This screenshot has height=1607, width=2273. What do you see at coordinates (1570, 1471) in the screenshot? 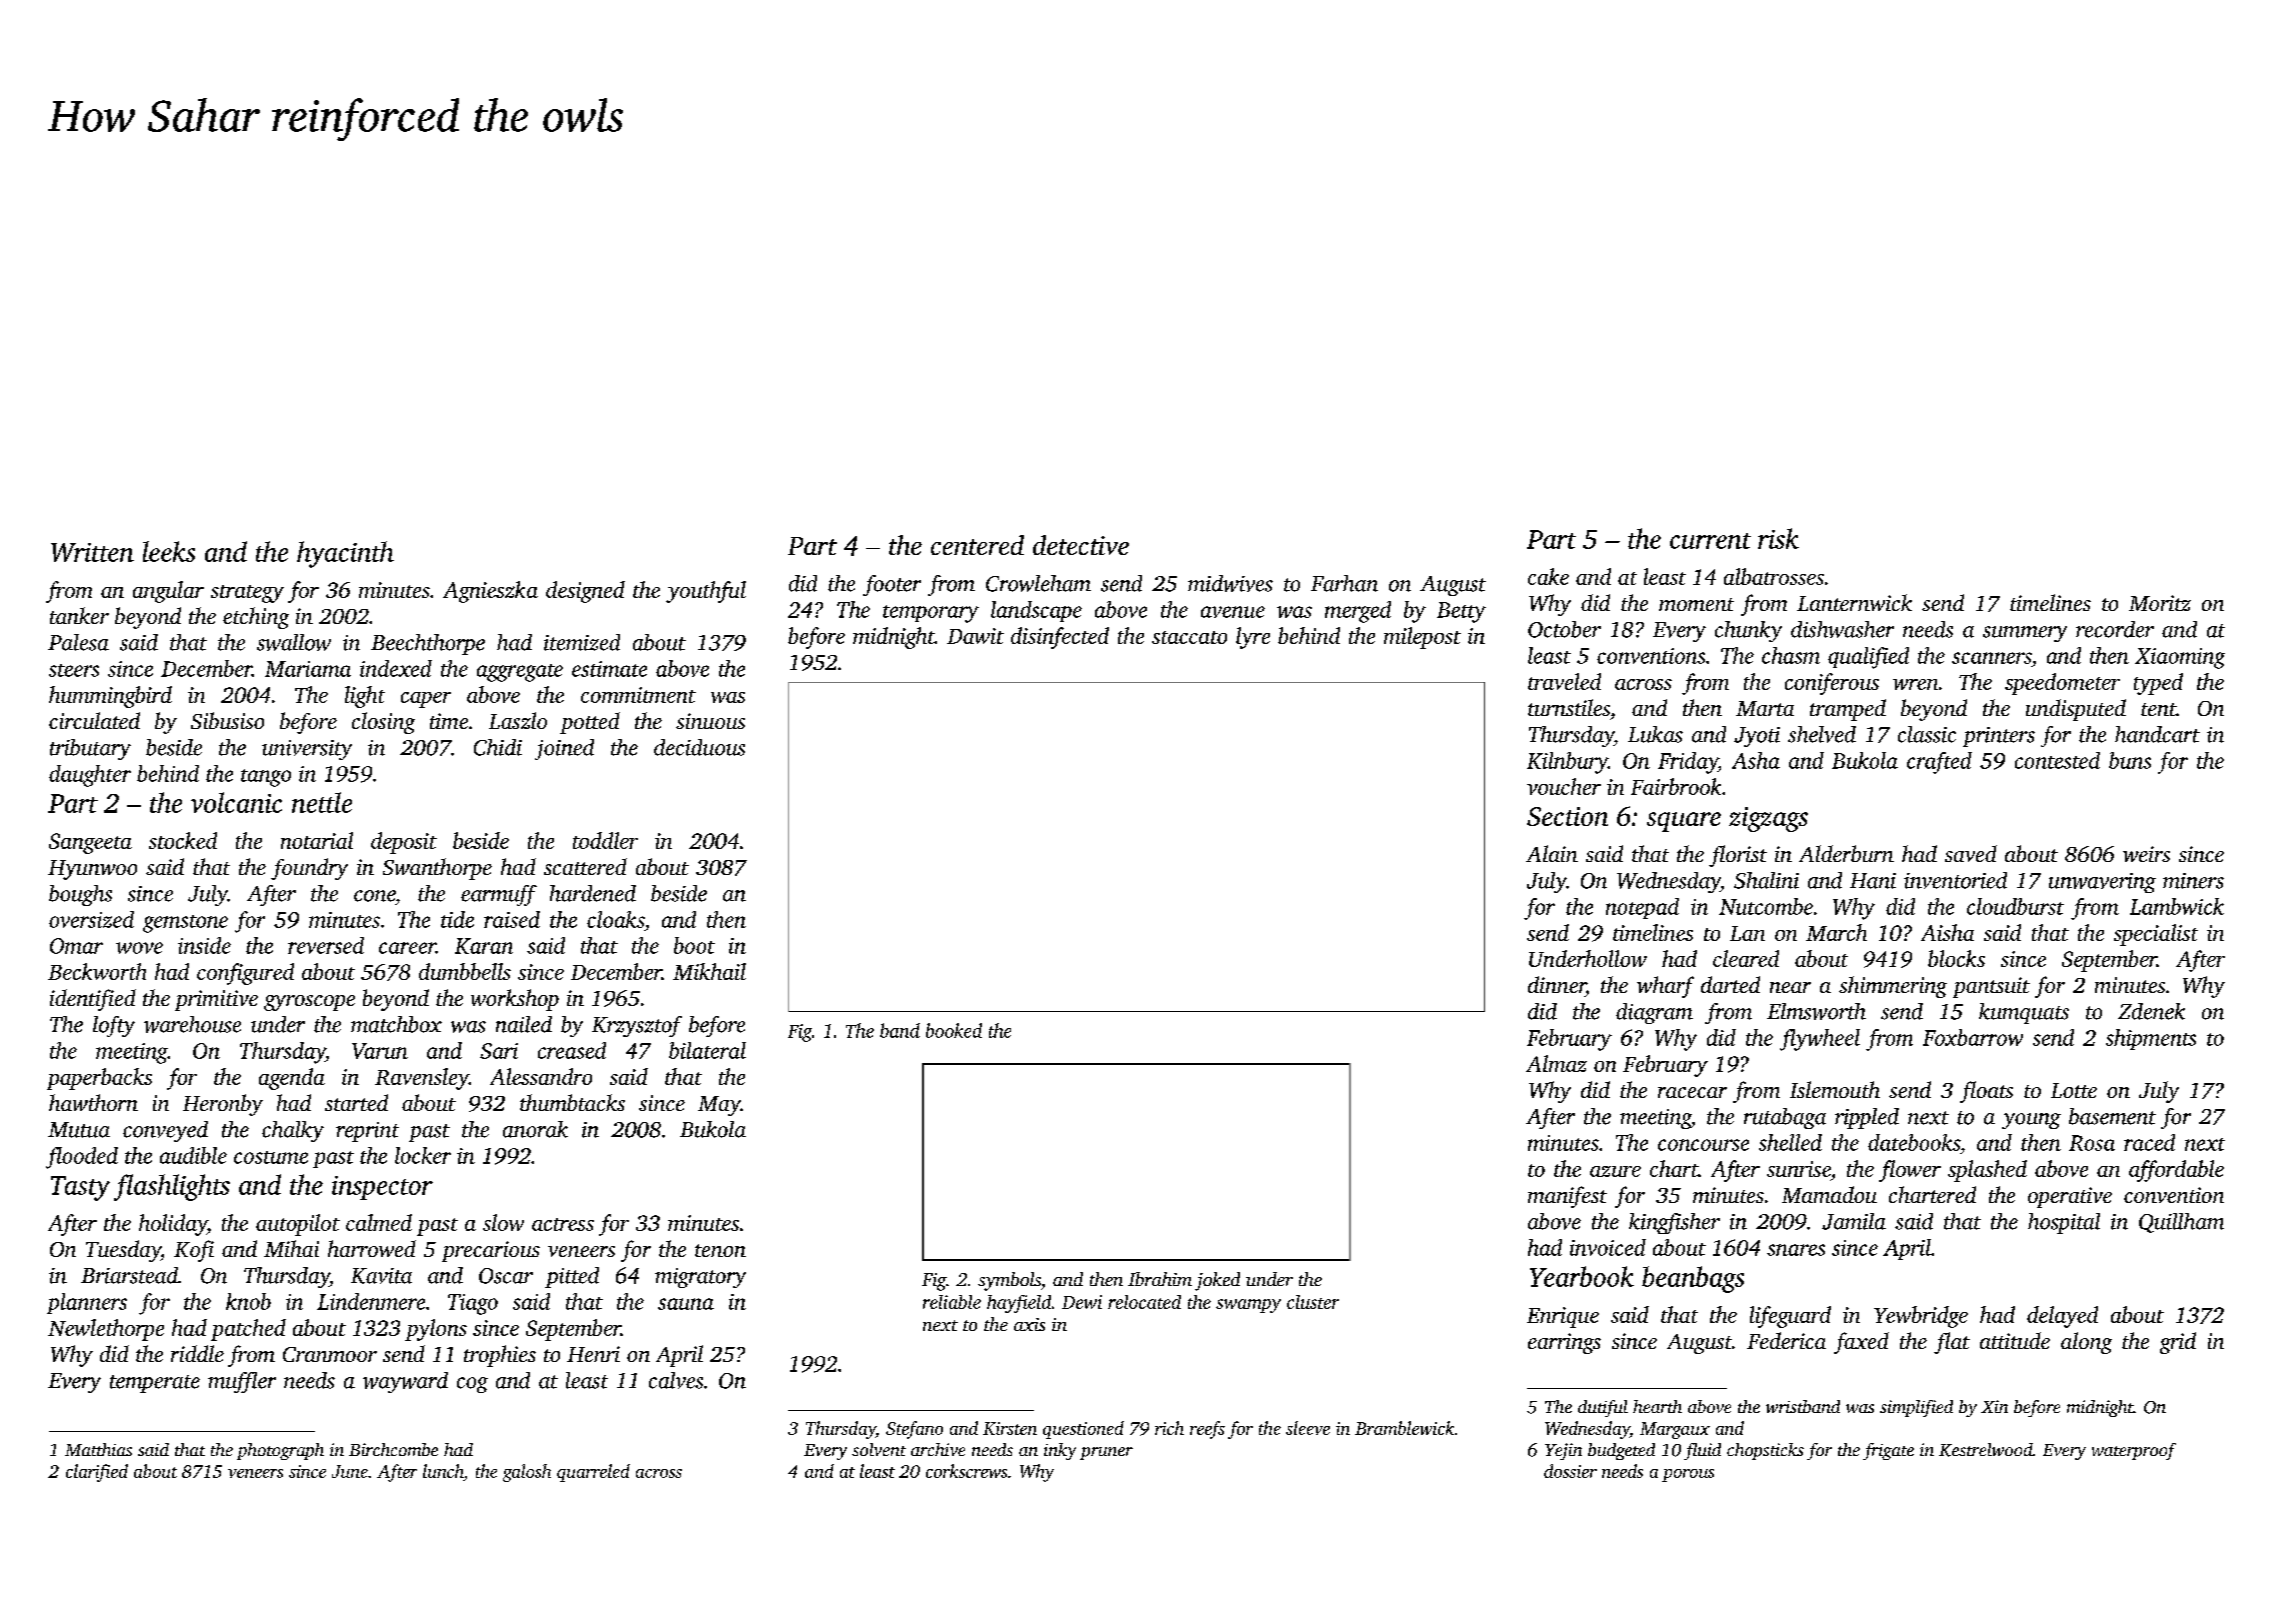
I see `dossier` at bounding box center [1570, 1471].
